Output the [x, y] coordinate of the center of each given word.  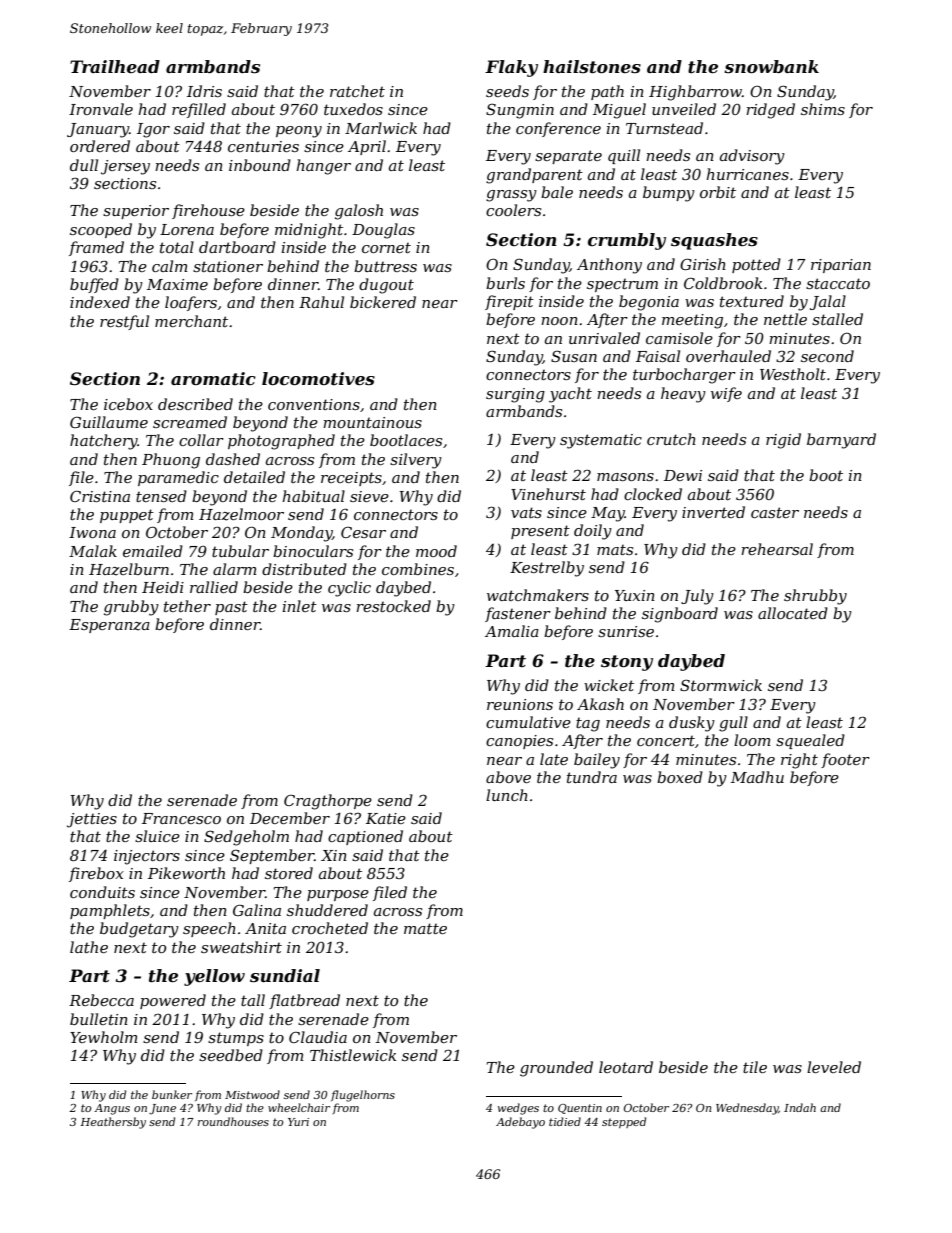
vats [526, 512]
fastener [518, 614]
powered [173, 1001]
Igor [153, 130]
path [607, 92]
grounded [556, 1069]
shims [823, 109]
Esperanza [109, 626]
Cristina [100, 496]
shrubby [815, 597]
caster [775, 512]
